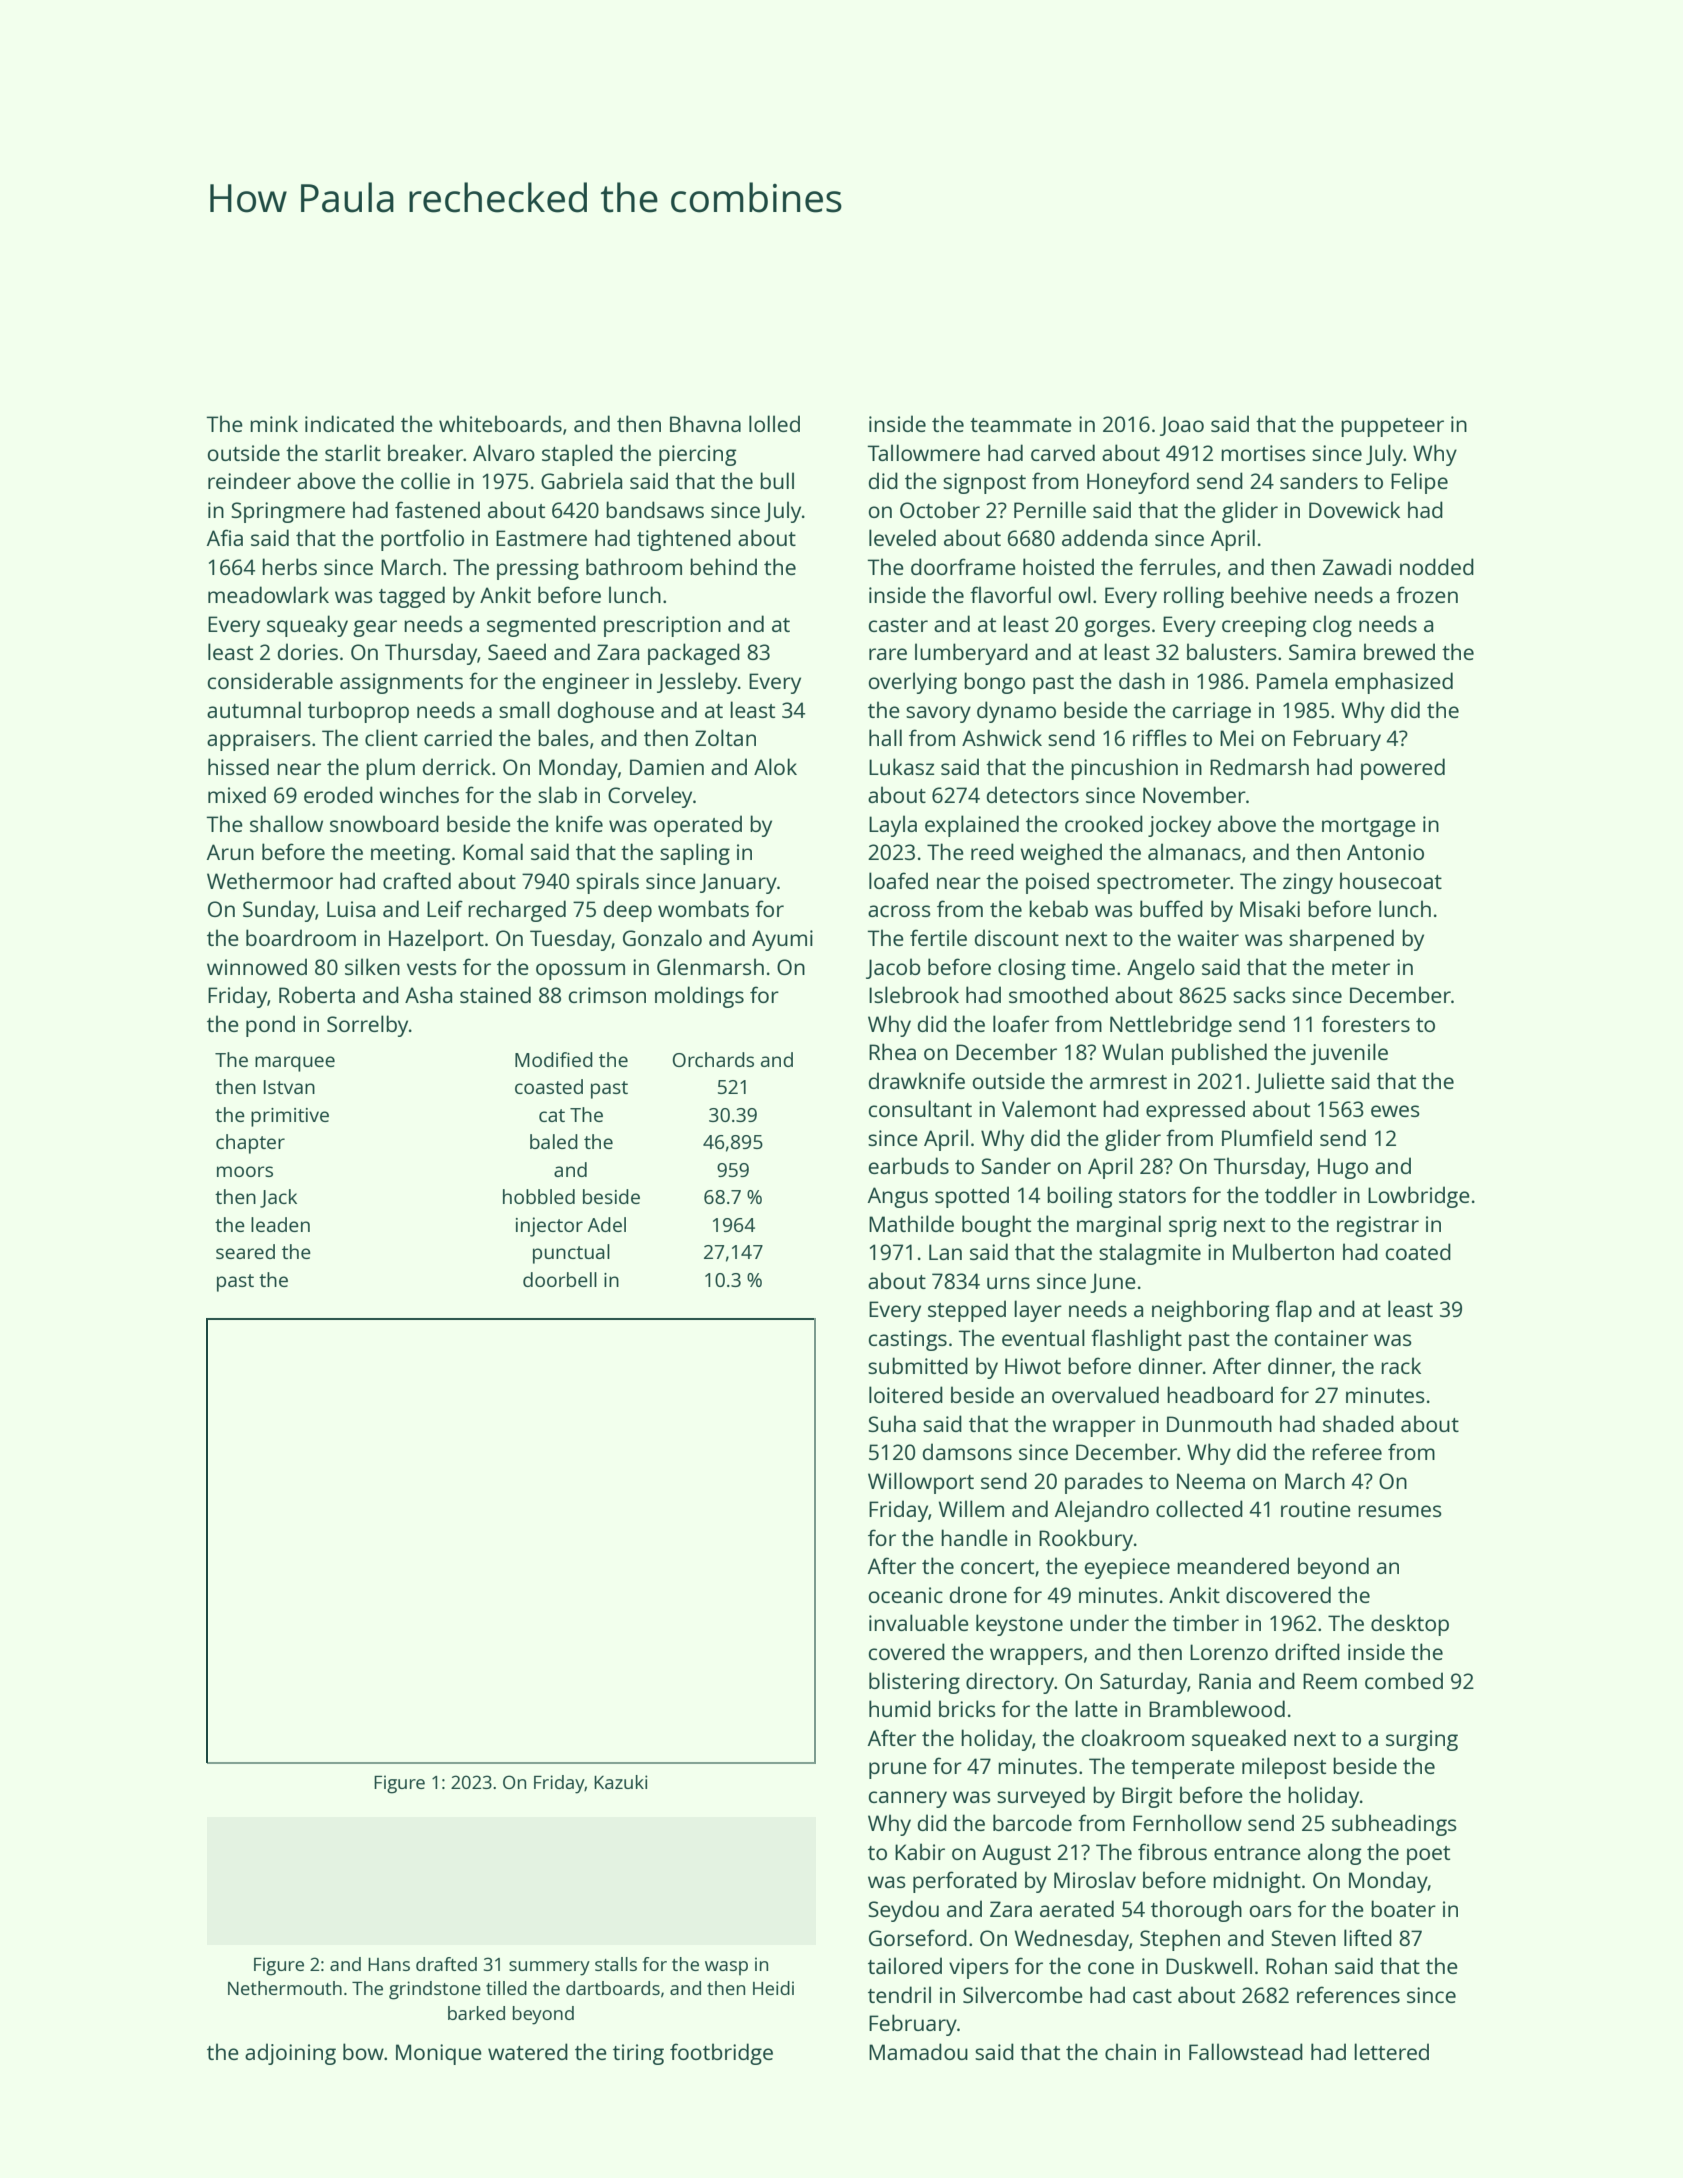  What do you see at coordinates (1427, 594) in the document?
I see `frozen` at bounding box center [1427, 594].
